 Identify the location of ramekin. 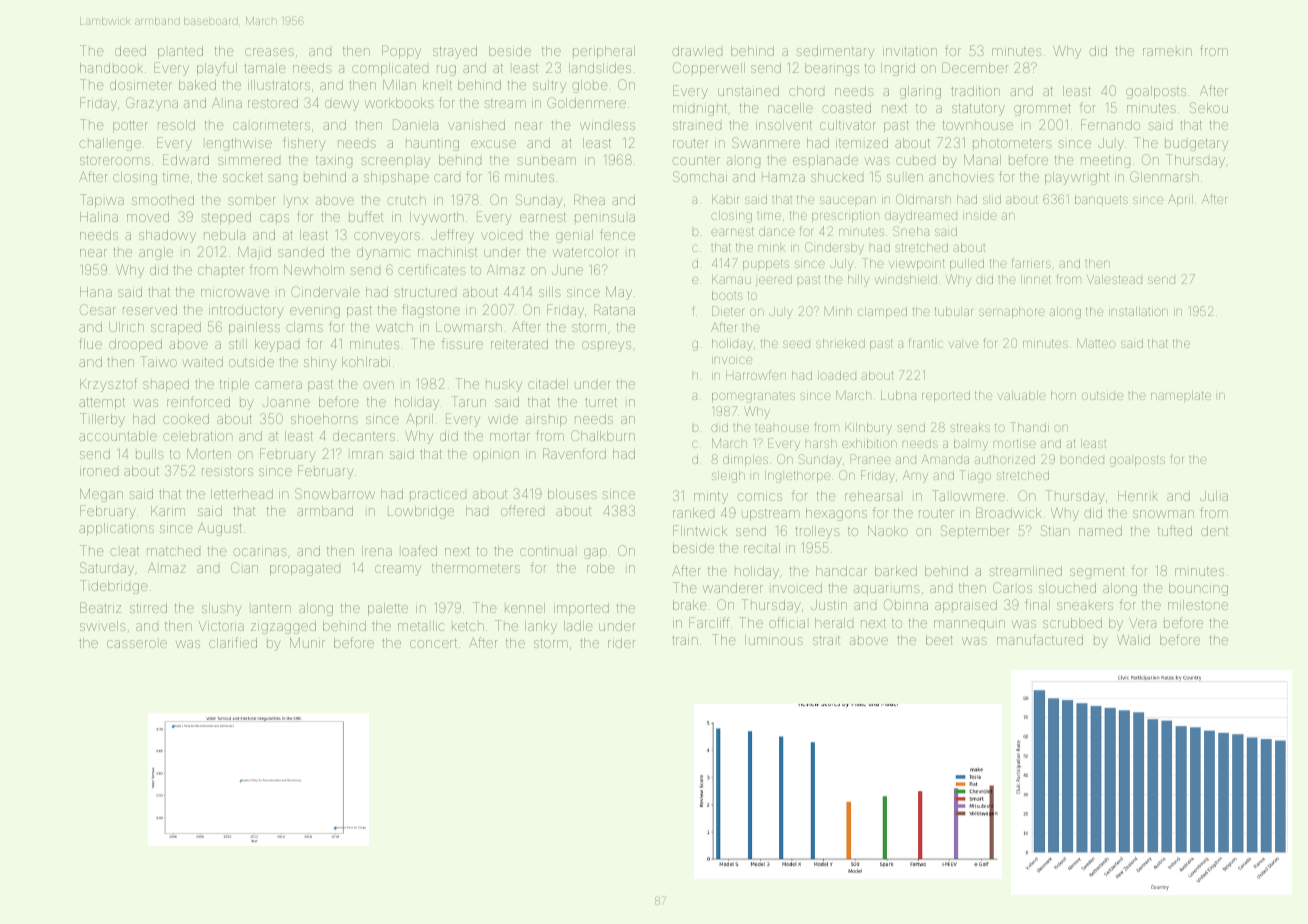
(1167, 52).
